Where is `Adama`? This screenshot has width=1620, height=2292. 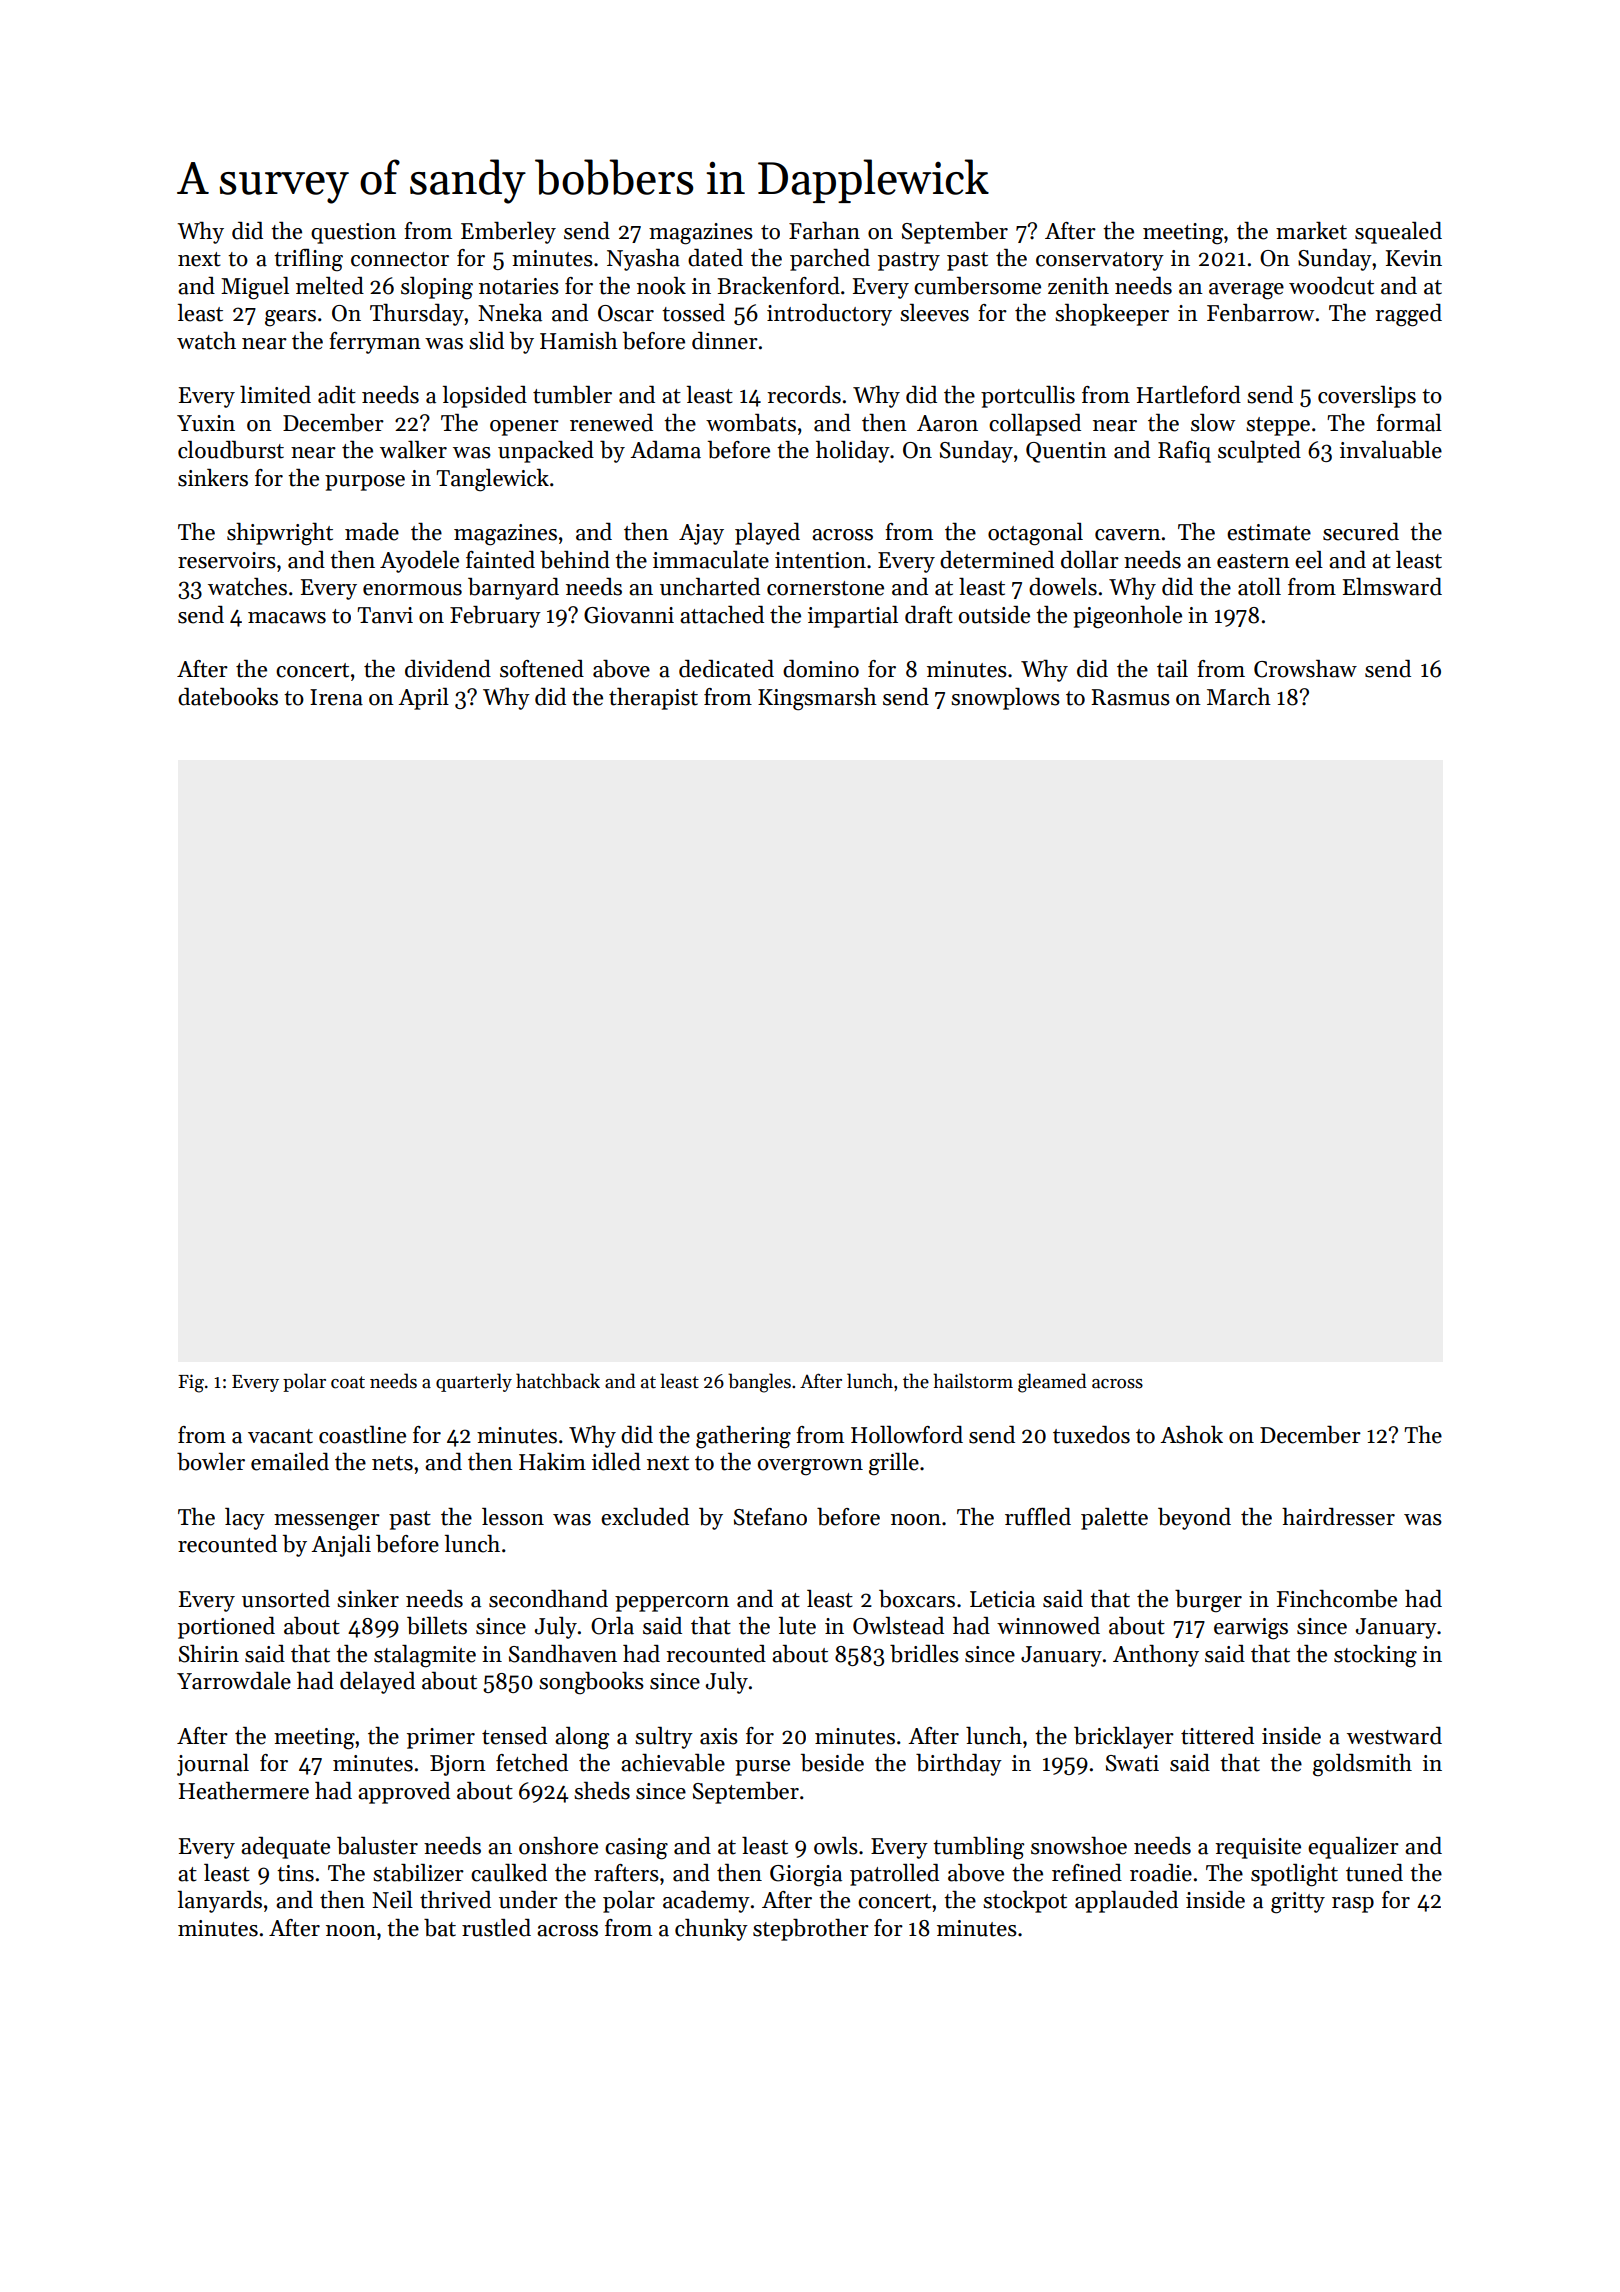 Adama is located at coordinates (665, 450).
